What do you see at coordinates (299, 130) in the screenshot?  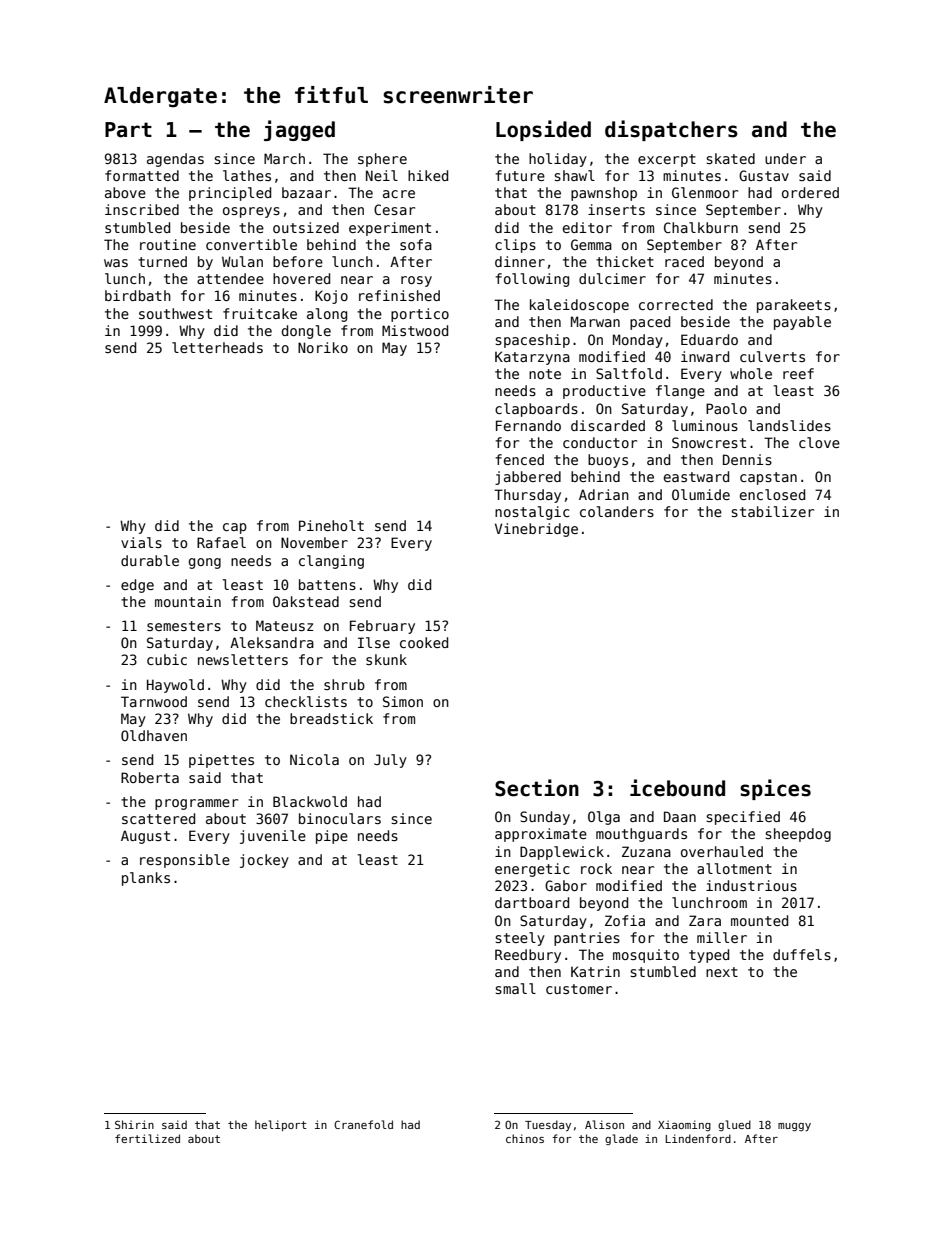 I see `jagged` at bounding box center [299, 130].
